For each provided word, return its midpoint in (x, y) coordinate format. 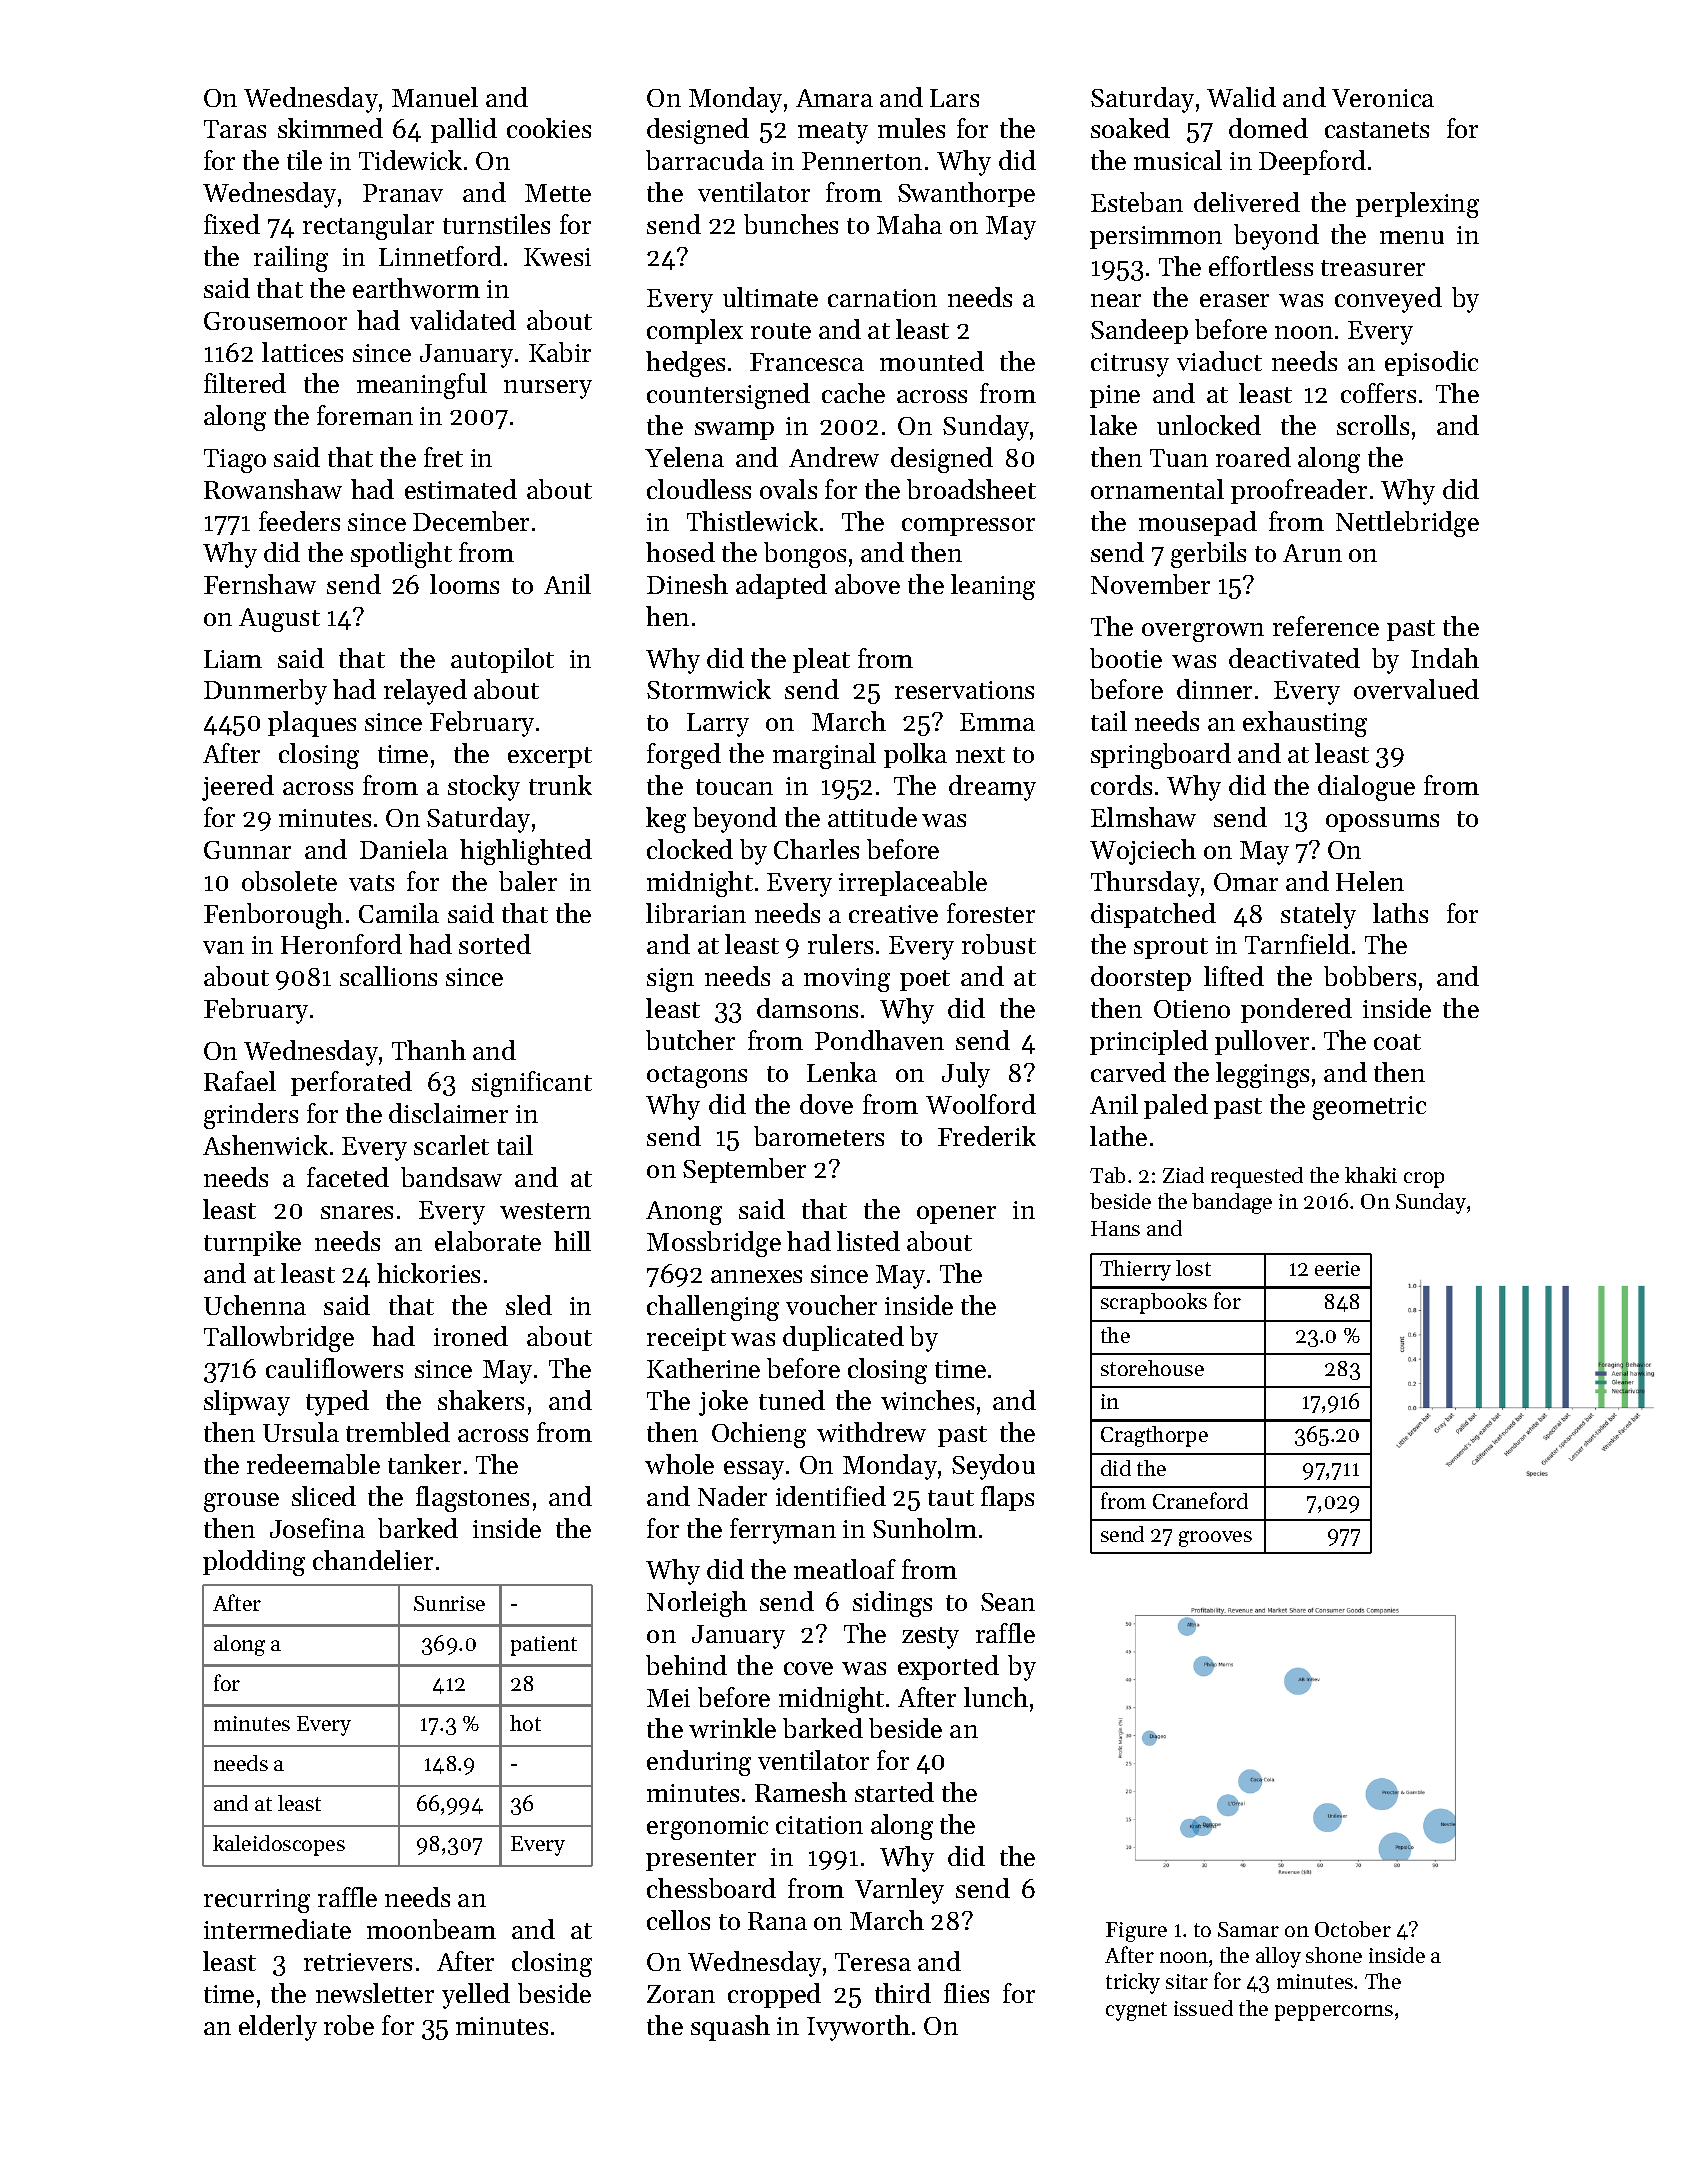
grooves (1215, 1539)
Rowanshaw (273, 489)
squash (730, 2028)
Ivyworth (858, 2028)
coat (1397, 1042)
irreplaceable (913, 883)
